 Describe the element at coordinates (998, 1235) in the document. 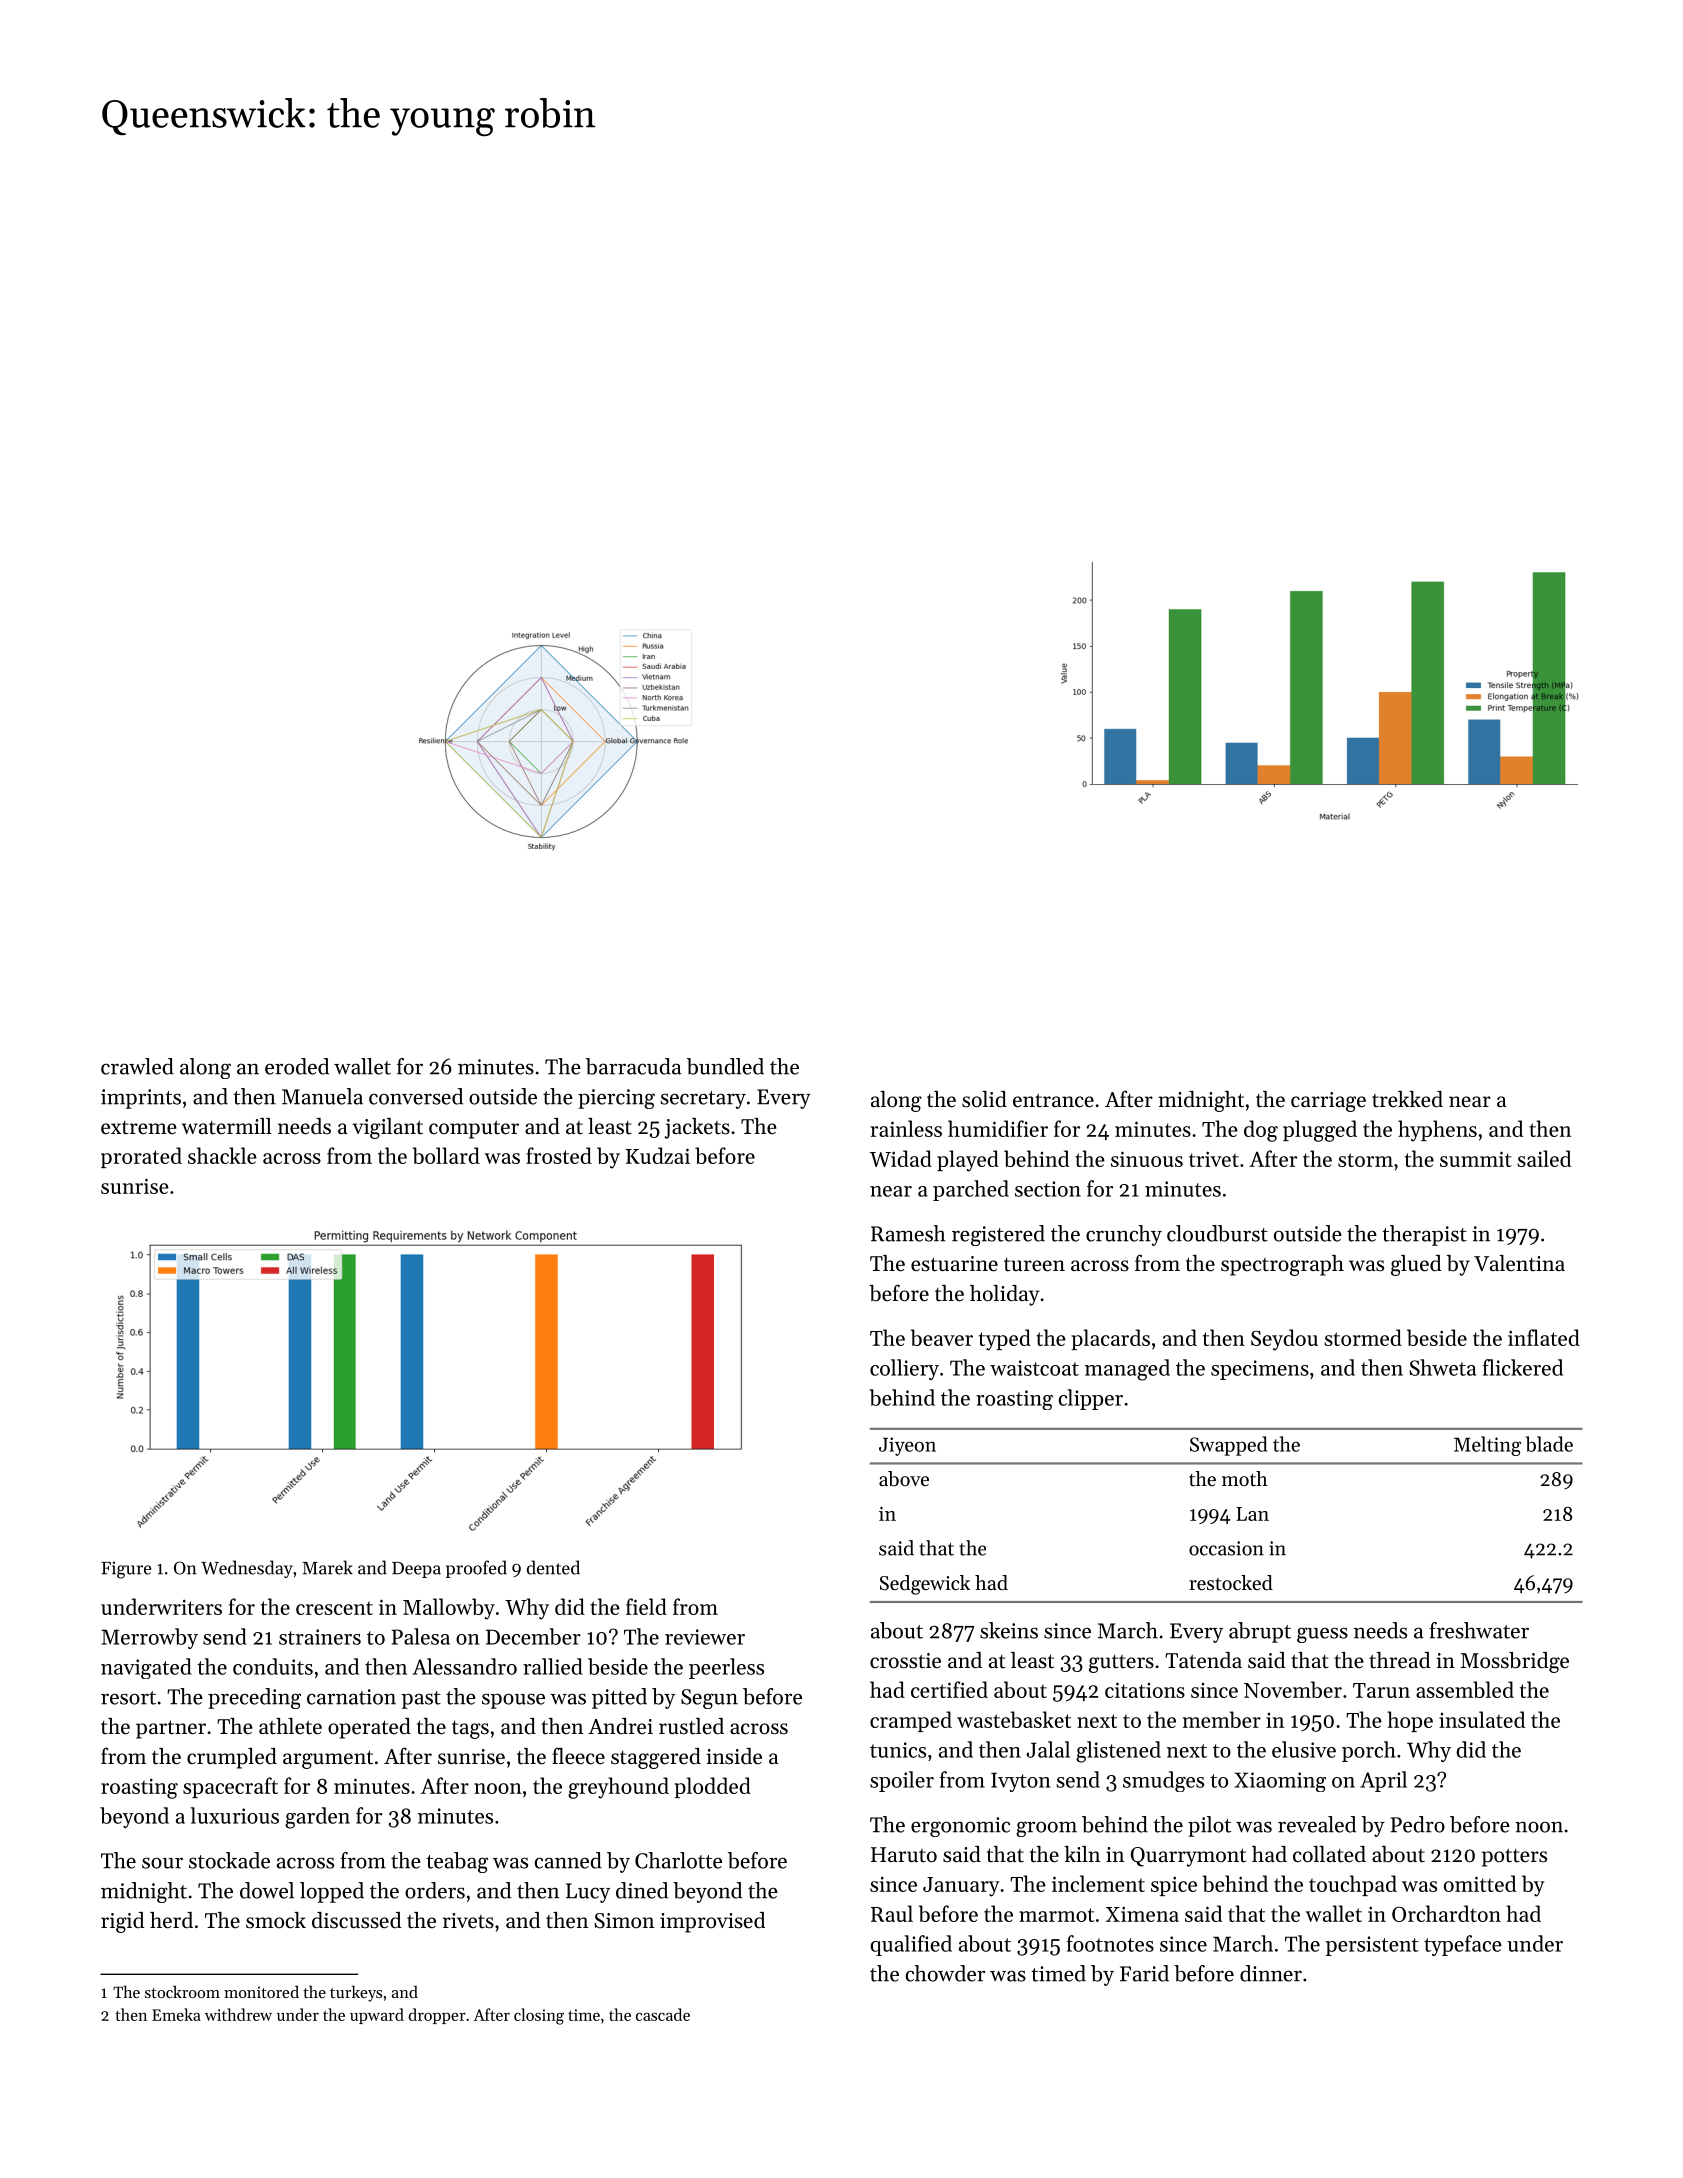

I see `registered` at that location.
